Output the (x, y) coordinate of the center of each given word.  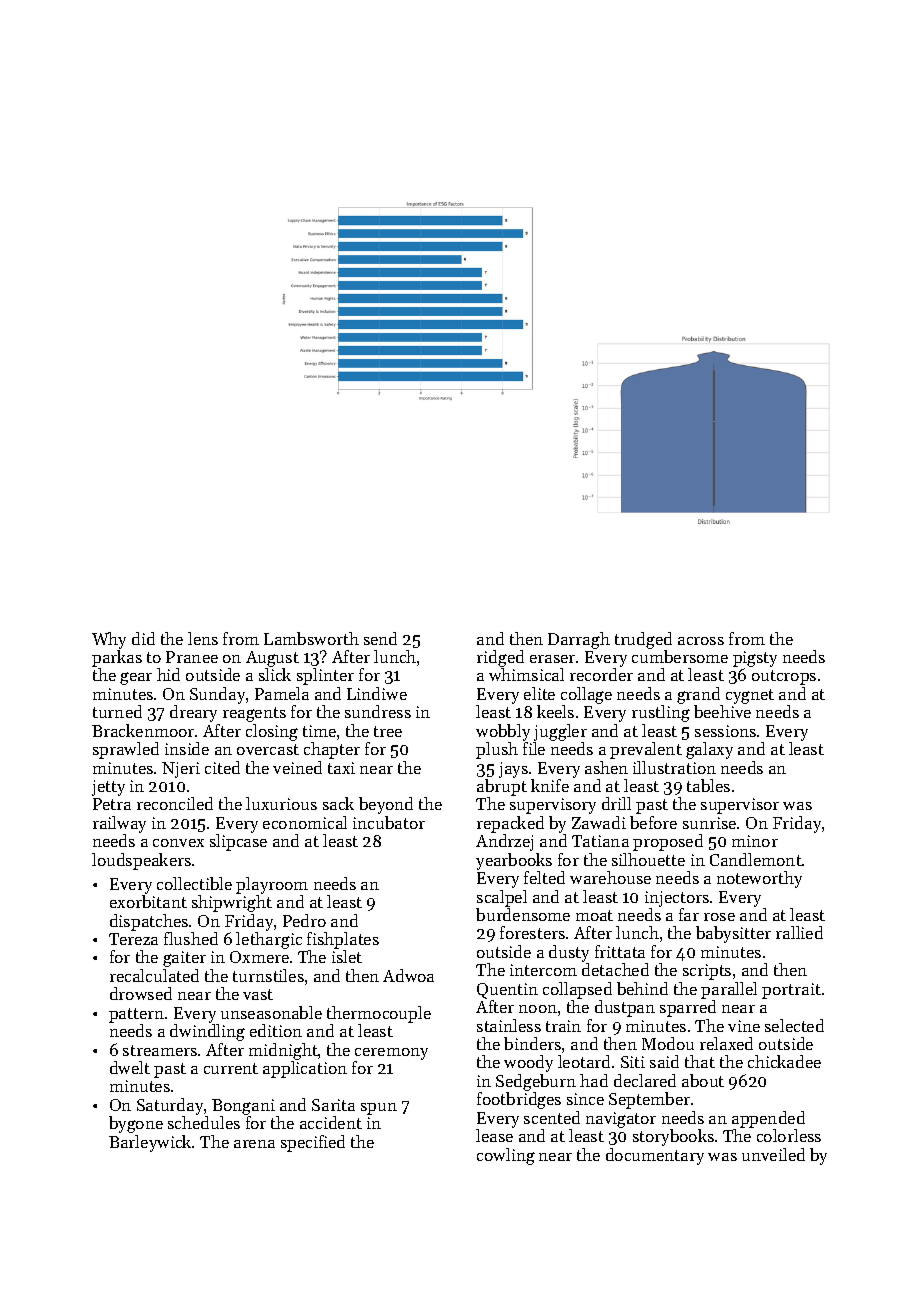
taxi (341, 768)
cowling (506, 1156)
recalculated (154, 975)
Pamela (282, 693)
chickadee (784, 1061)
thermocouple (379, 1014)
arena (254, 1144)
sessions (725, 731)
